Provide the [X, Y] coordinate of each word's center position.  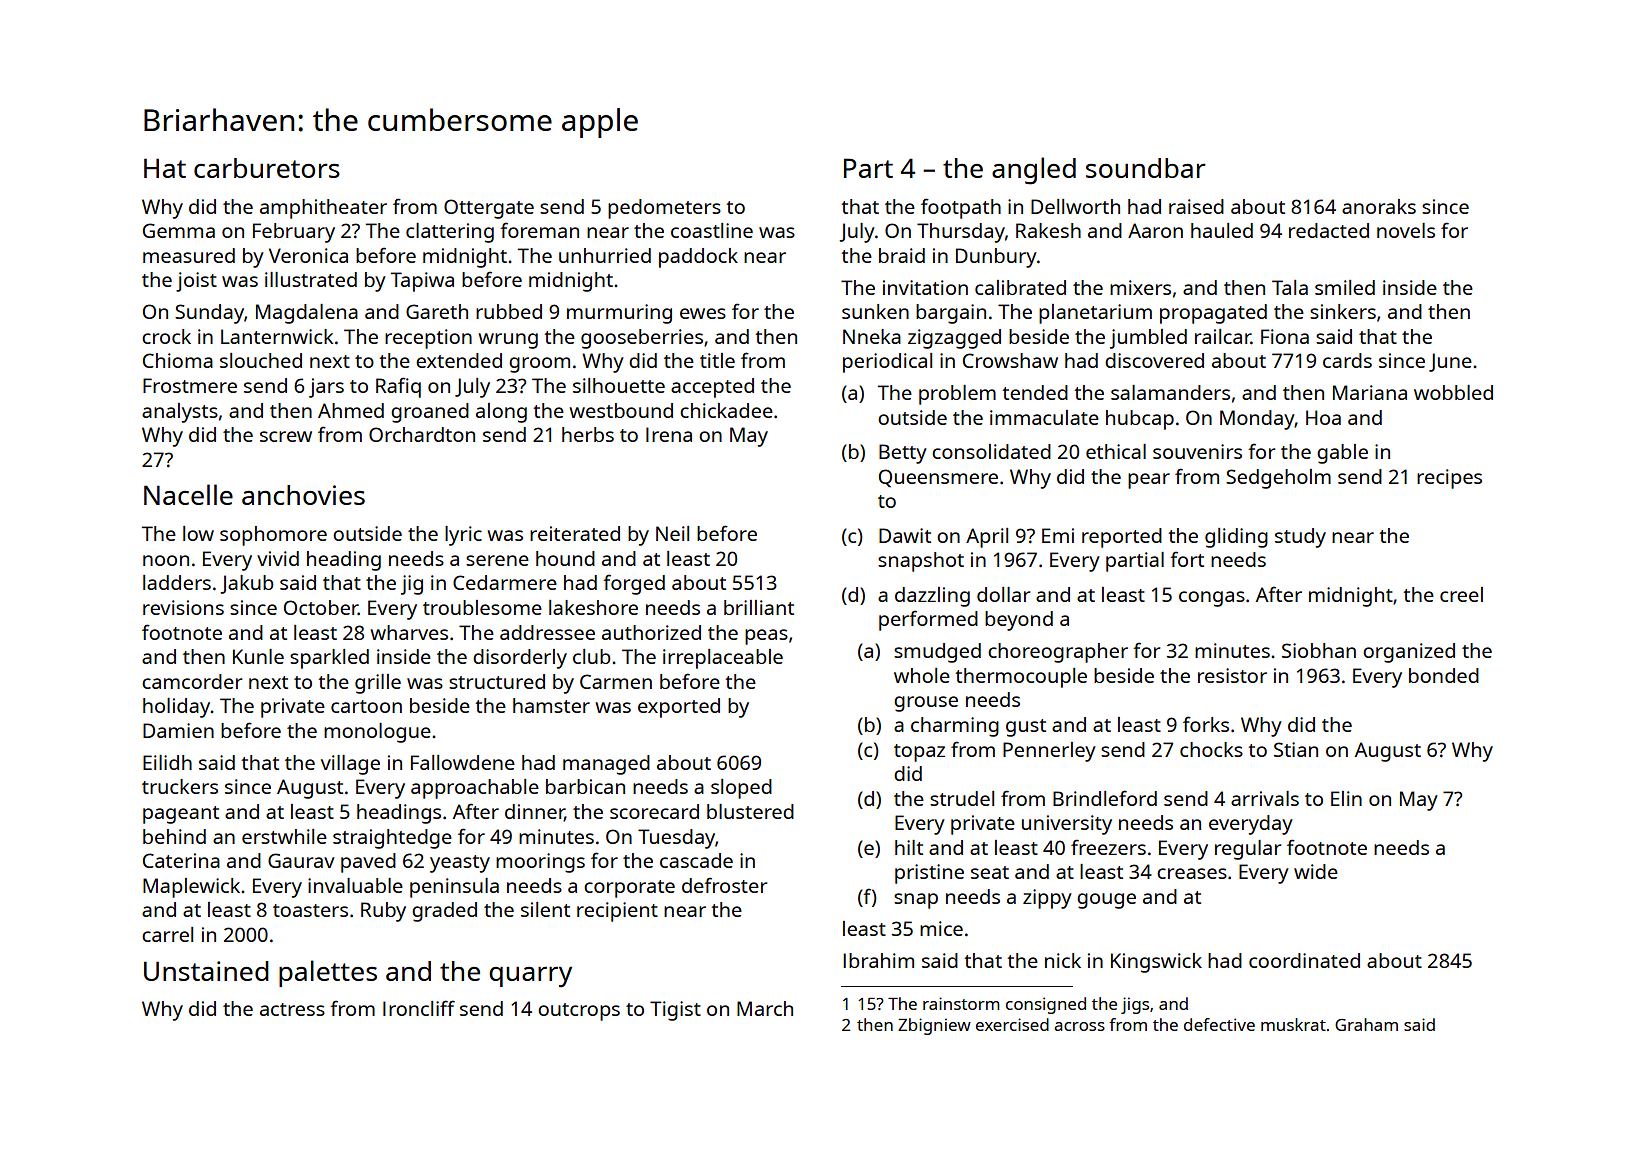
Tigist [675, 1011]
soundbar [1146, 168]
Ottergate [489, 209]
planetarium [1095, 314]
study [1300, 538]
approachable [475, 789]
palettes [328, 973]
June [1450, 362]
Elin [1346, 798]
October [321, 607]
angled [1034, 171]
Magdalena [307, 314]
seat [990, 872]
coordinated [1304, 960]
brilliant [759, 607]
